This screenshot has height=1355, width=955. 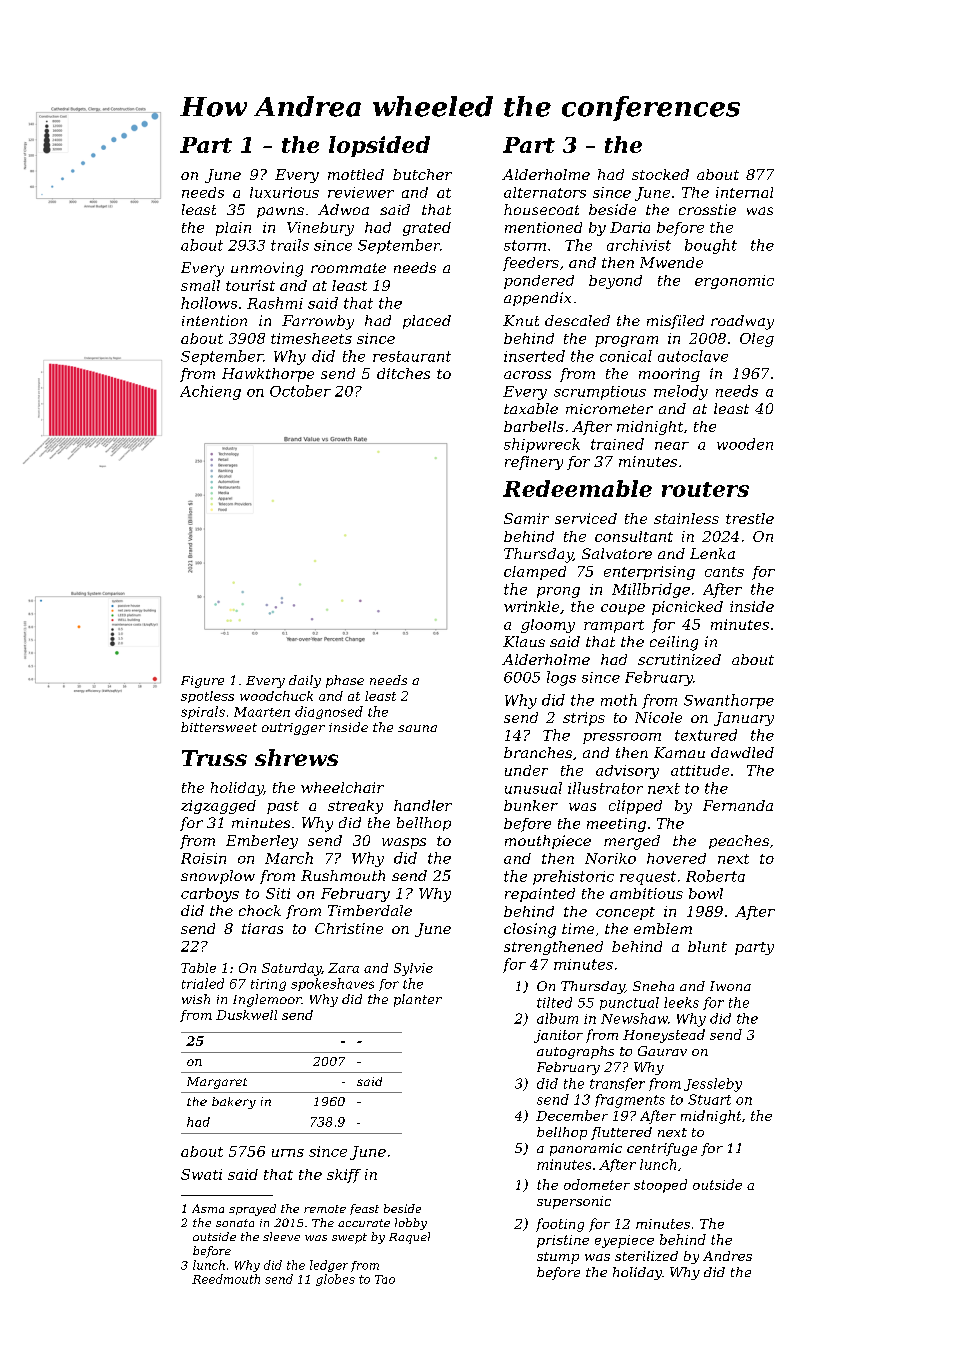 I want to click on moth, so click(x=619, y=700).
